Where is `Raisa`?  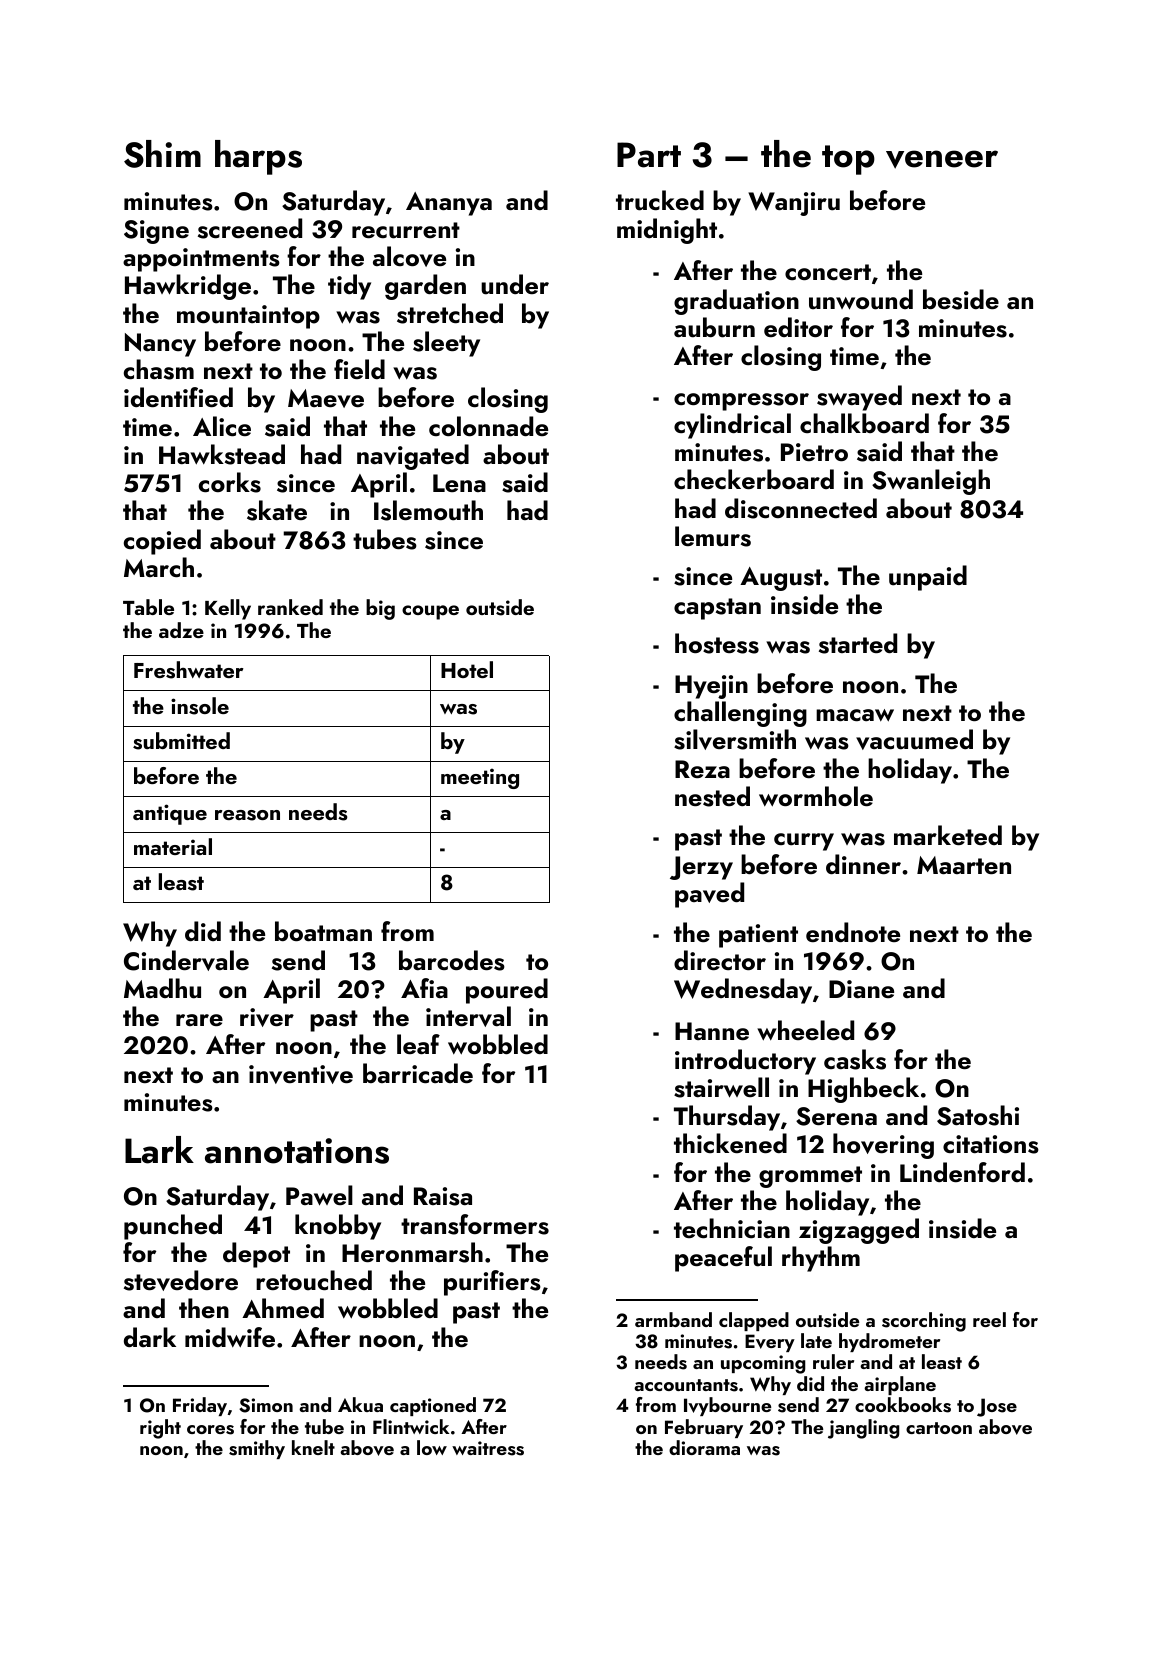 Raisa is located at coordinates (443, 1196).
